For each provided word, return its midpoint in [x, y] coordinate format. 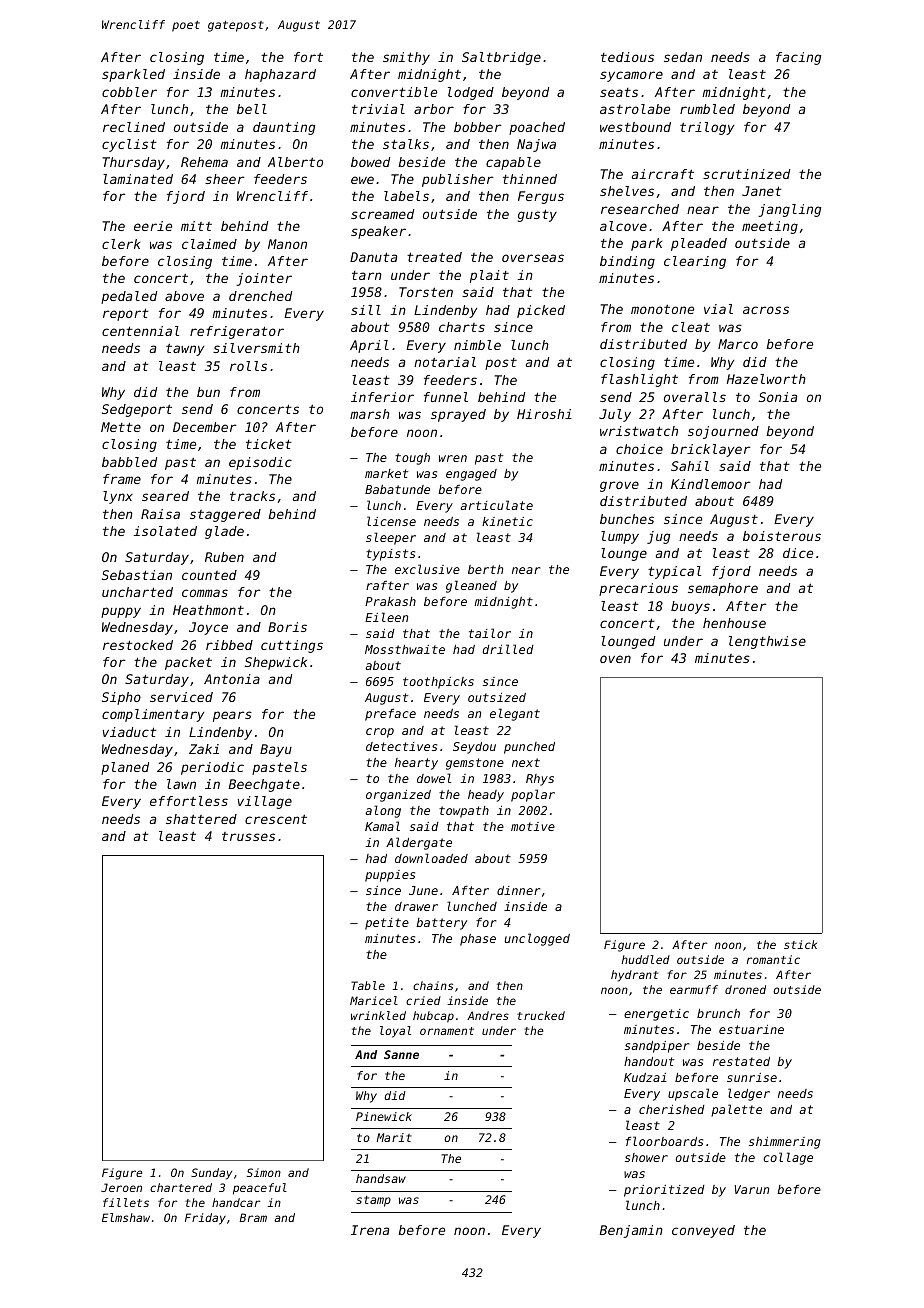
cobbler [129, 92]
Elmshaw [126, 1217]
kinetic [507, 521]
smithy [406, 58]
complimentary [153, 715]
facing [798, 58]
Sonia [778, 397]
